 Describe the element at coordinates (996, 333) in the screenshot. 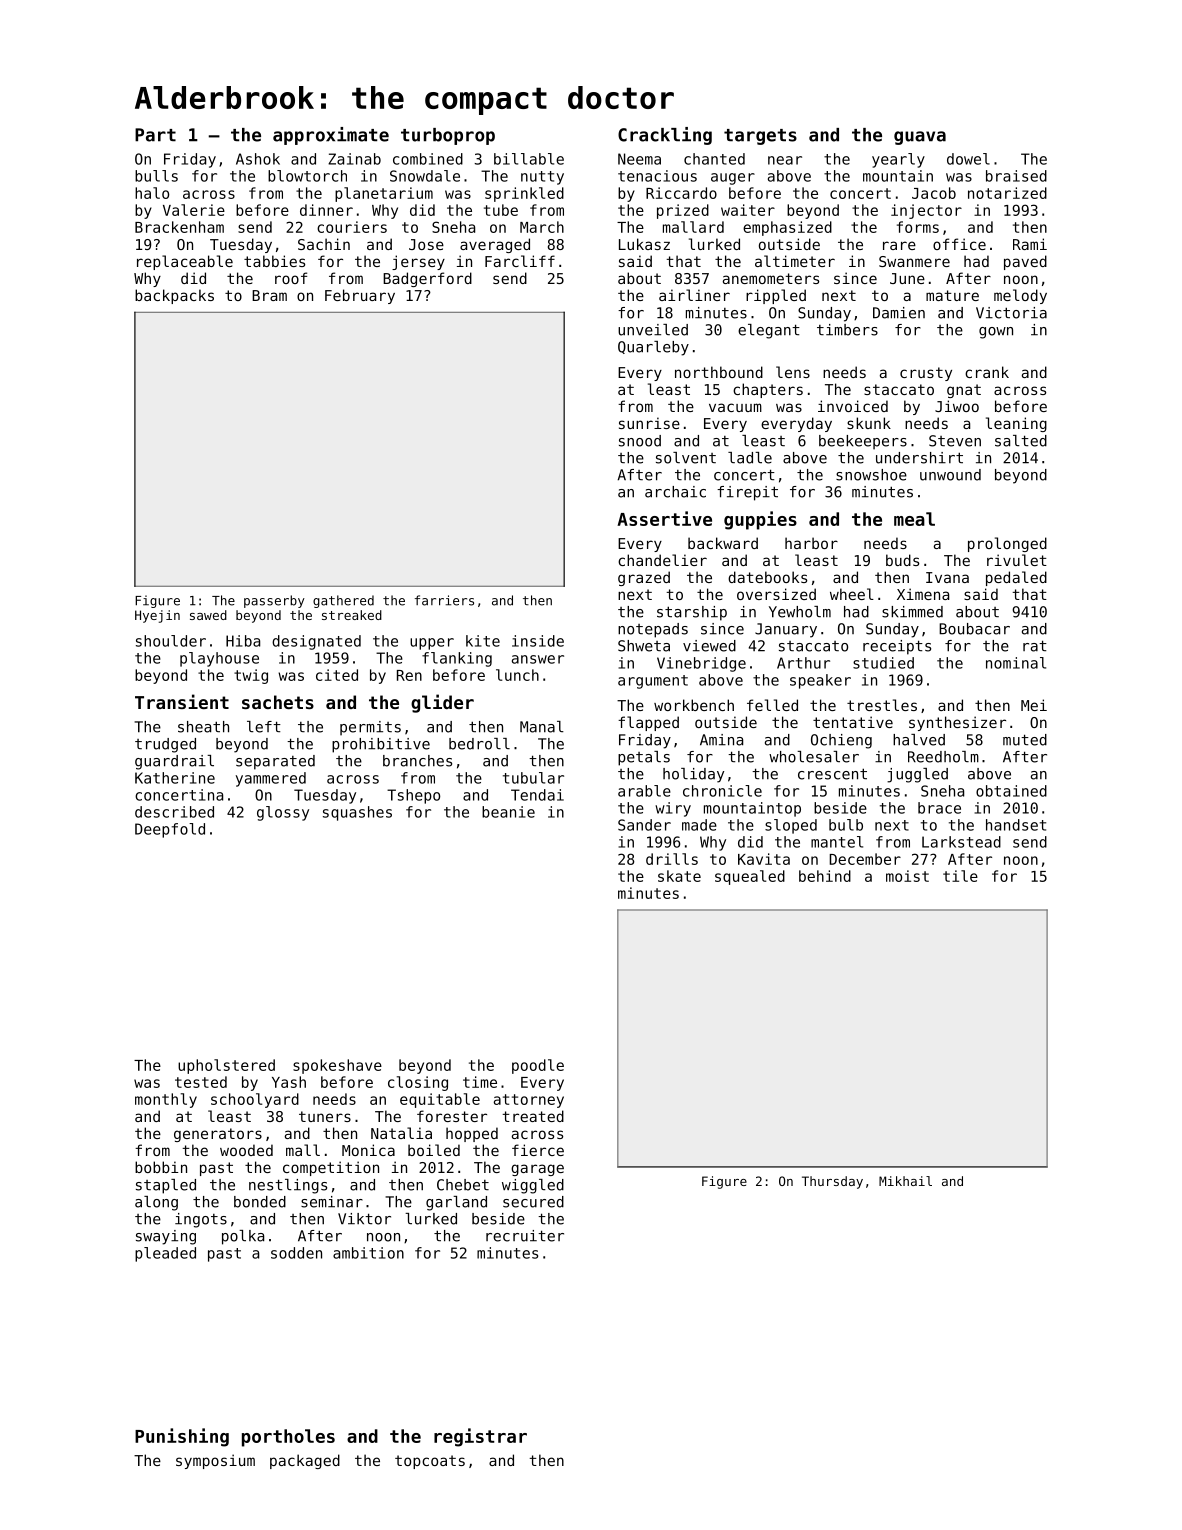

I see `gown` at that location.
